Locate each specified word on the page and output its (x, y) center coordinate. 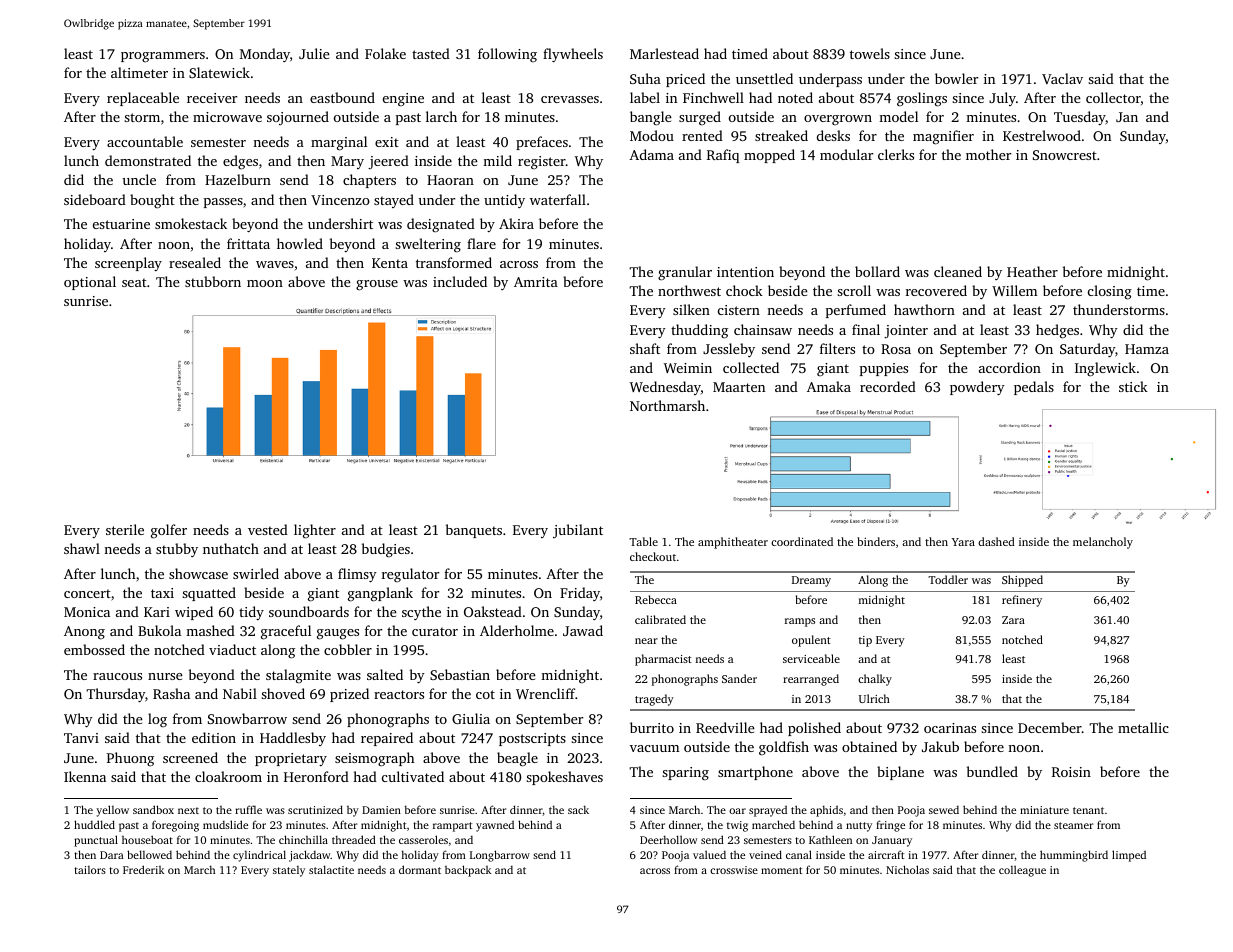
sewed (944, 809)
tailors (90, 870)
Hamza (1147, 349)
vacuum (654, 748)
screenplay (128, 264)
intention (745, 272)
